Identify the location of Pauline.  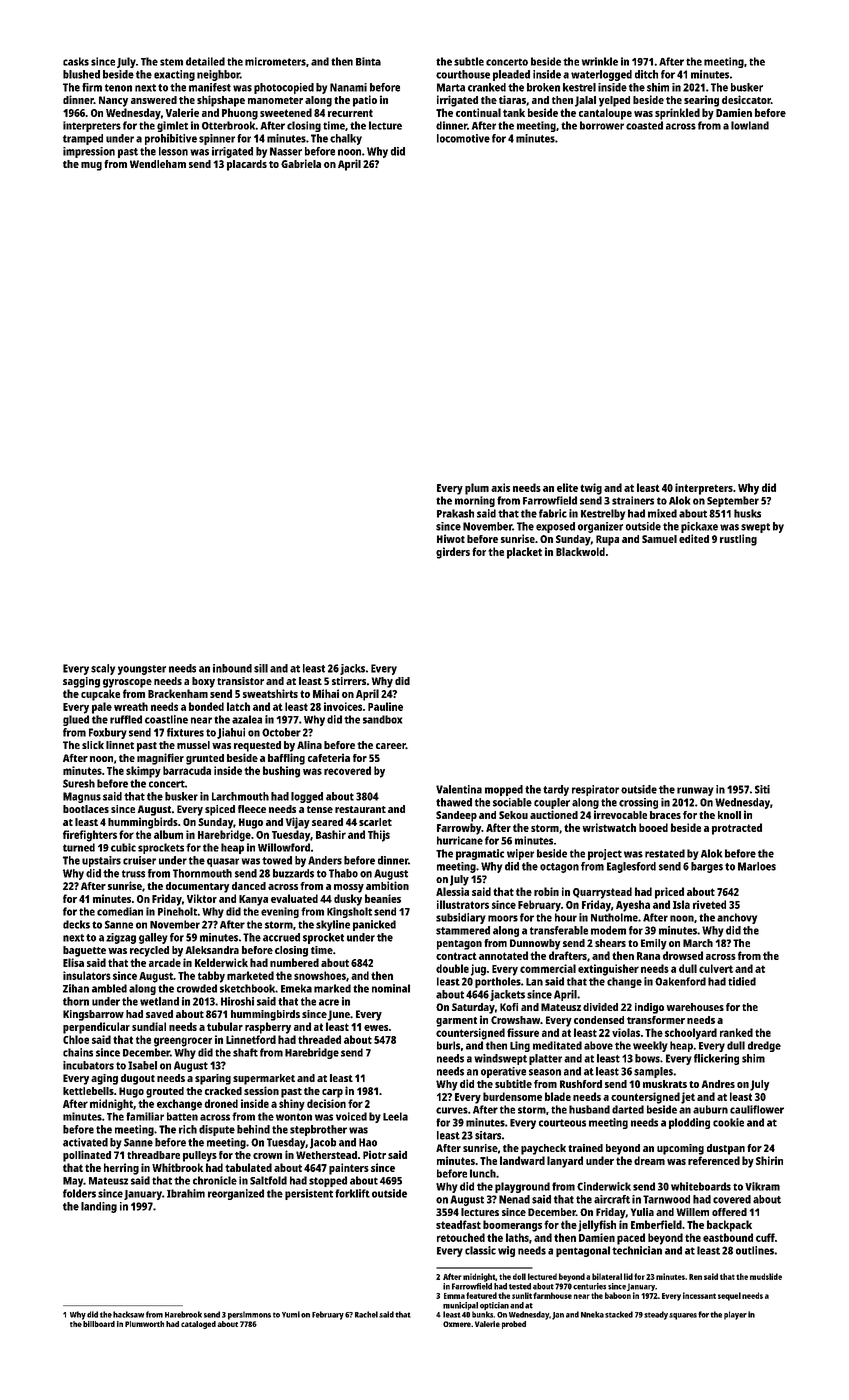
(385, 706).
